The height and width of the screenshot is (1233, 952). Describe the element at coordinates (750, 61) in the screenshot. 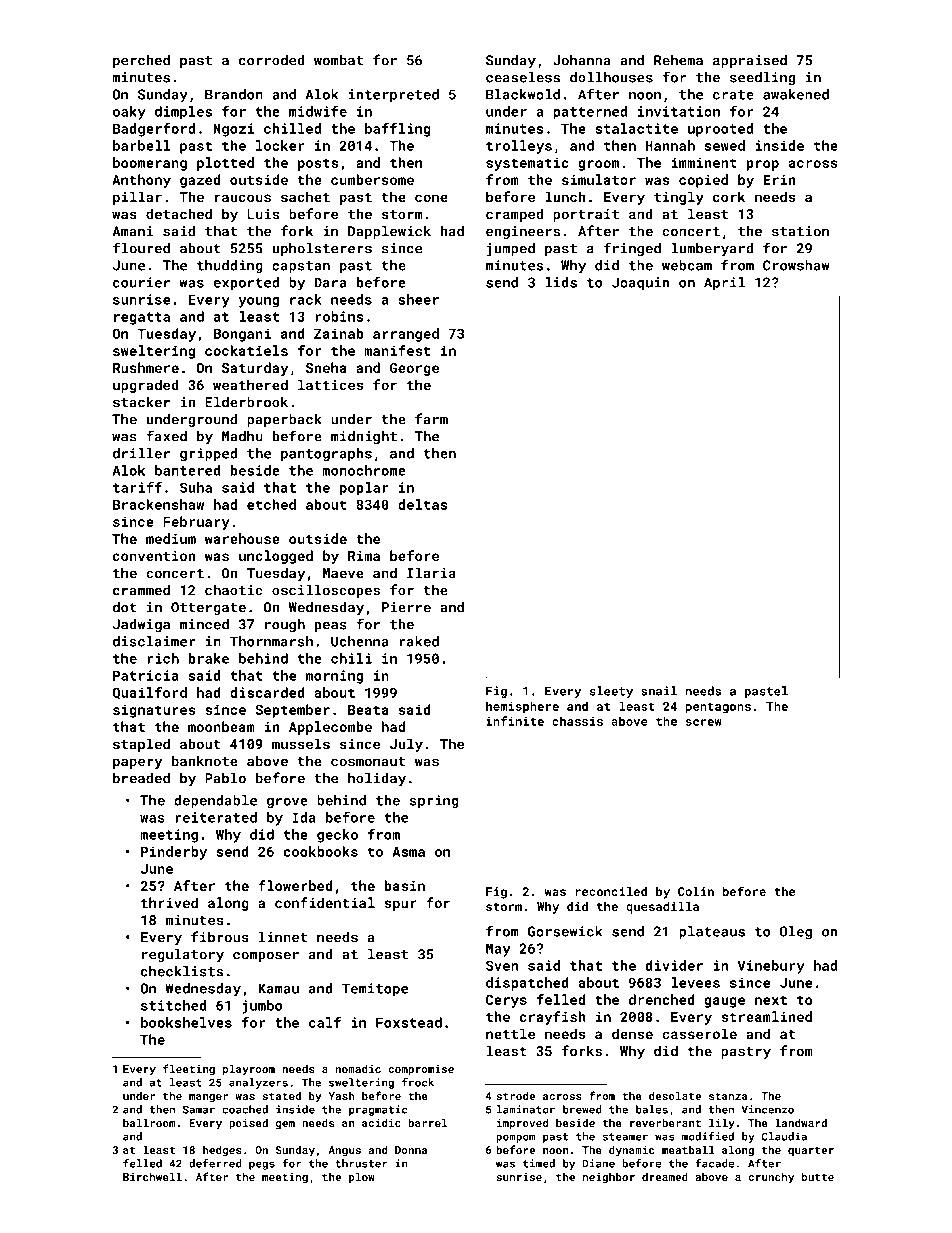

I see `appraised` at that location.
